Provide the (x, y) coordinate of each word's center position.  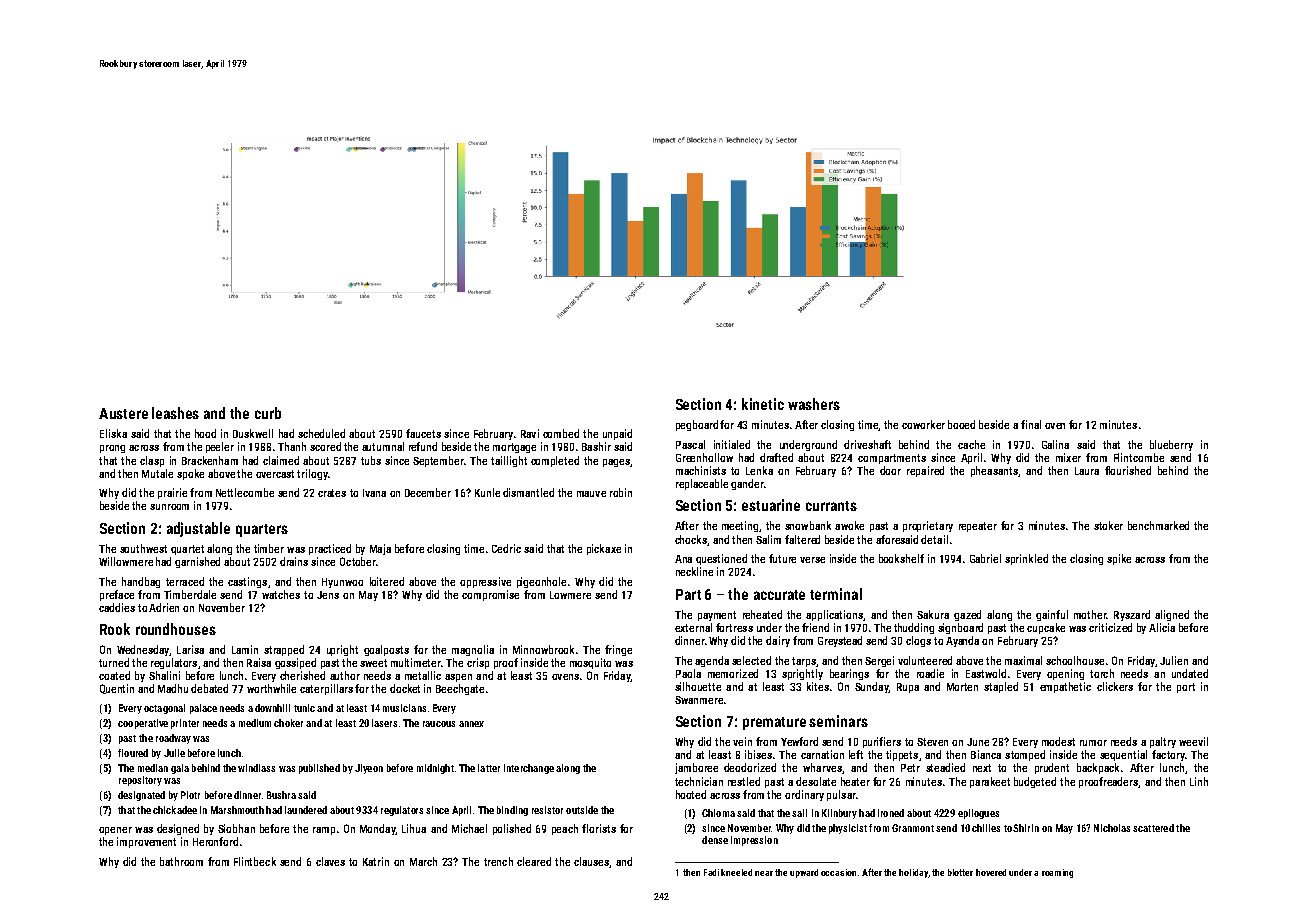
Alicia (1162, 627)
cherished (302, 675)
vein (742, 741)
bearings (849, 674)
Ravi (530, 433)
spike (1119, 559)
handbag (141, 582)
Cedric (506, 548)
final (1031, 424)
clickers (1115, 686)
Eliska (113, 433)
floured (133, 753)
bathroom (181, 861)
